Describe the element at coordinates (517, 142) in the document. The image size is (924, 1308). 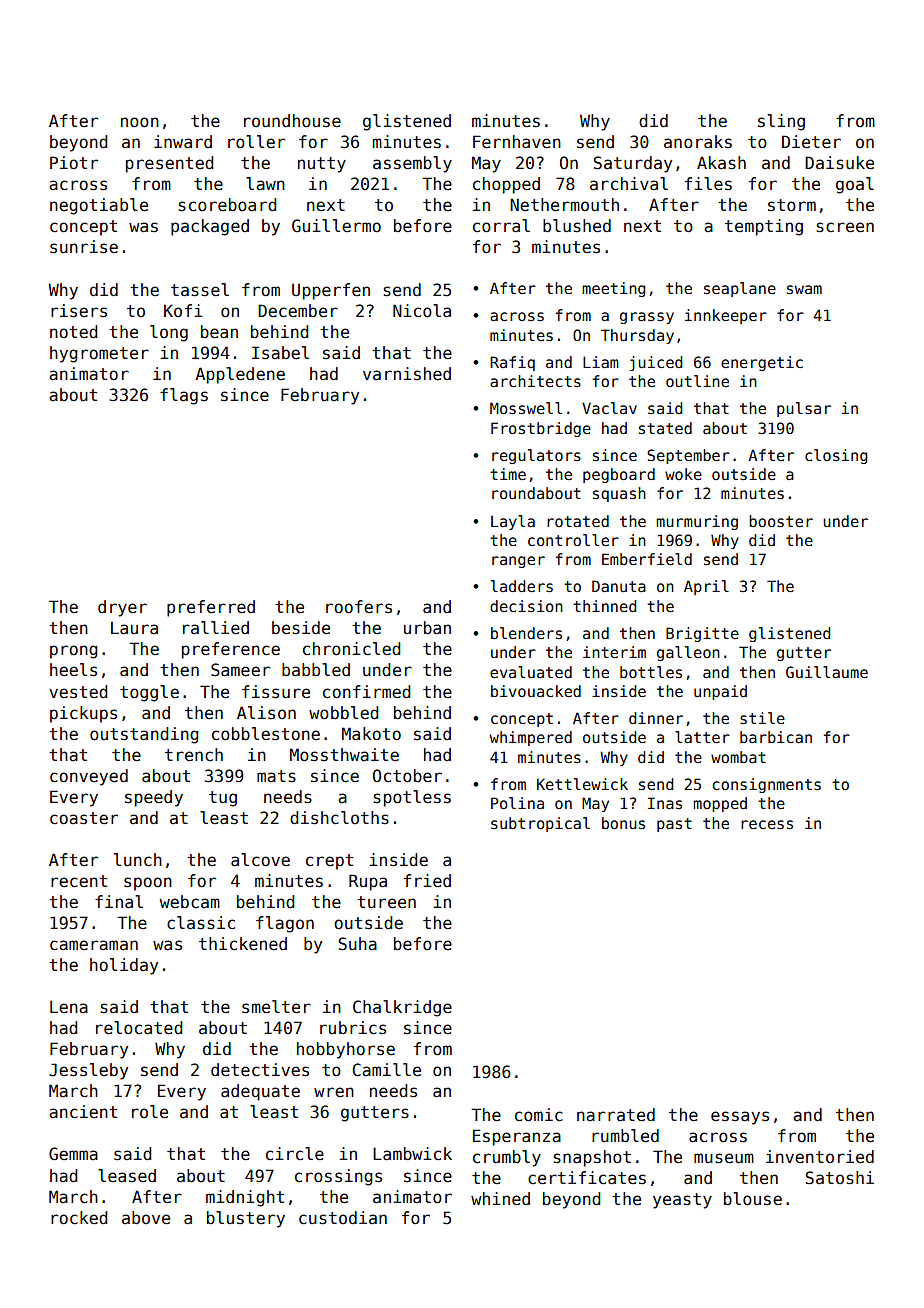
I see `Fernhaven` at that location.
